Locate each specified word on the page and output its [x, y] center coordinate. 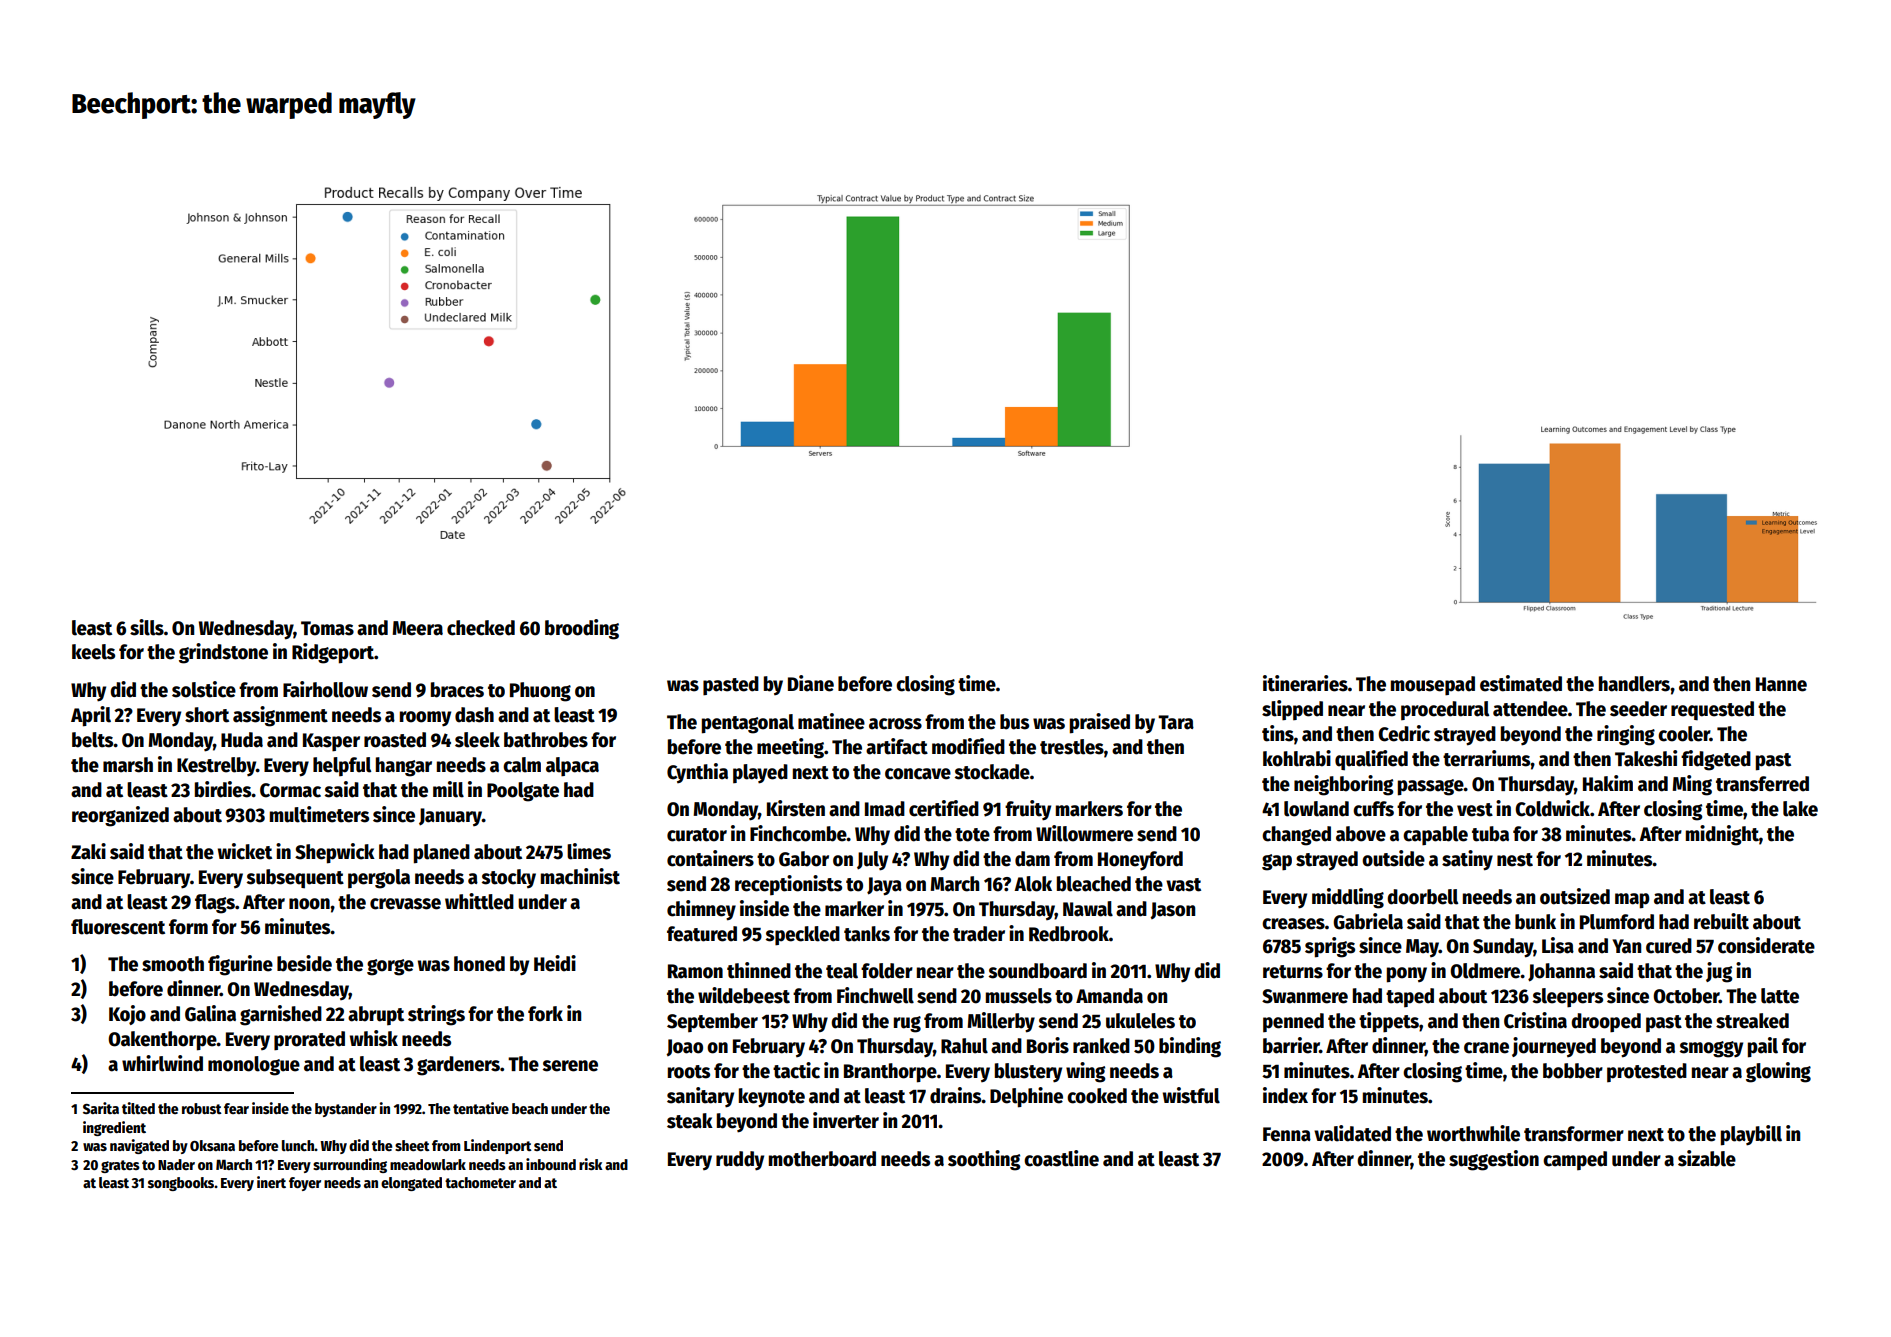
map [1632, 901]
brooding [582, 629]
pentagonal [748, 724]
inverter [846, 1120]
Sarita [101, 1108]
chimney [701, 910]
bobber [1573, 1071]
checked [481, 628]
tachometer [480, 1182]
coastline [1061, 1158]
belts [93, 740]
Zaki [88, 851]
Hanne [1781, 684]
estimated [1521, 683]
